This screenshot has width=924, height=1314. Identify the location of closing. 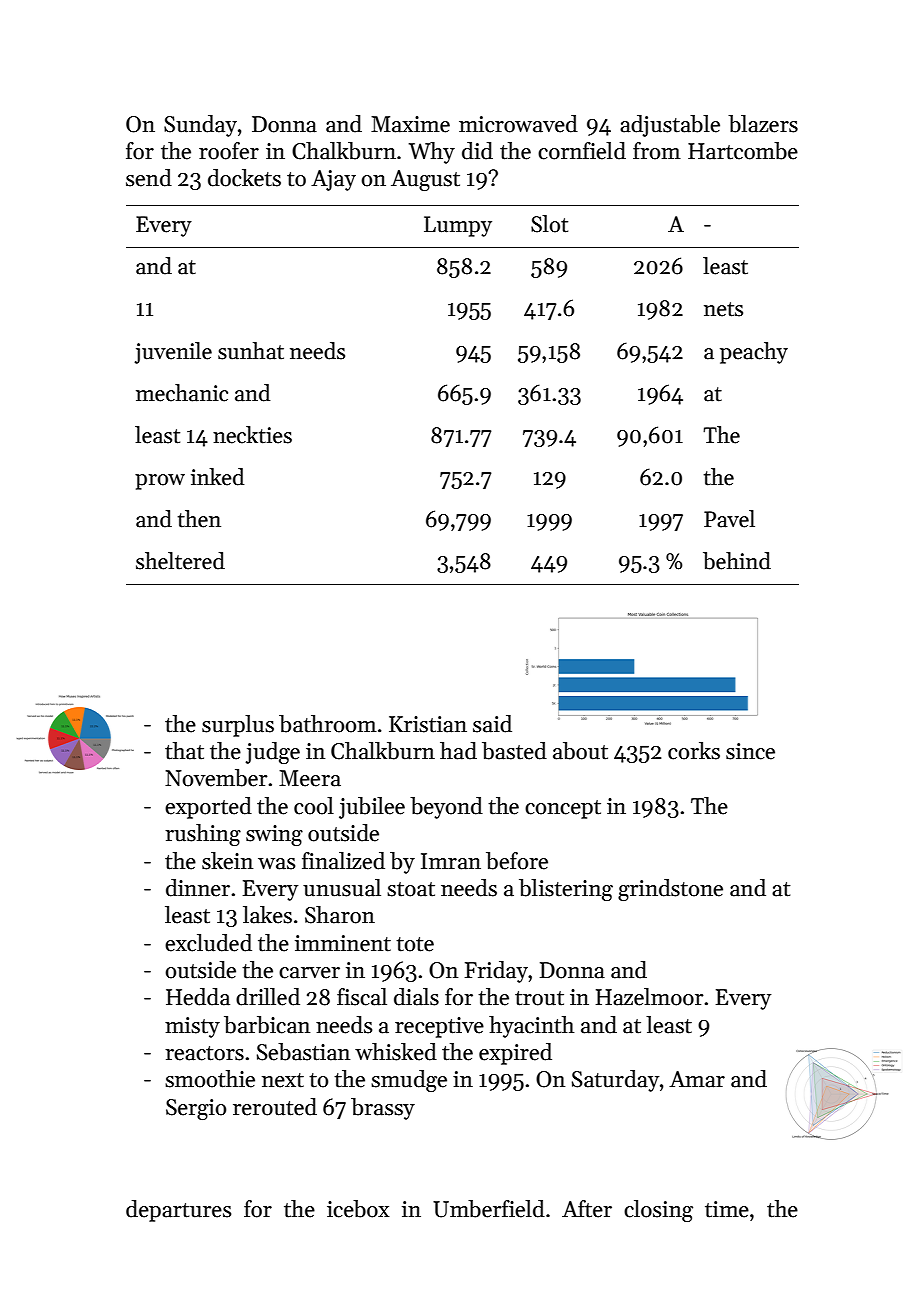
(658, 1211).
